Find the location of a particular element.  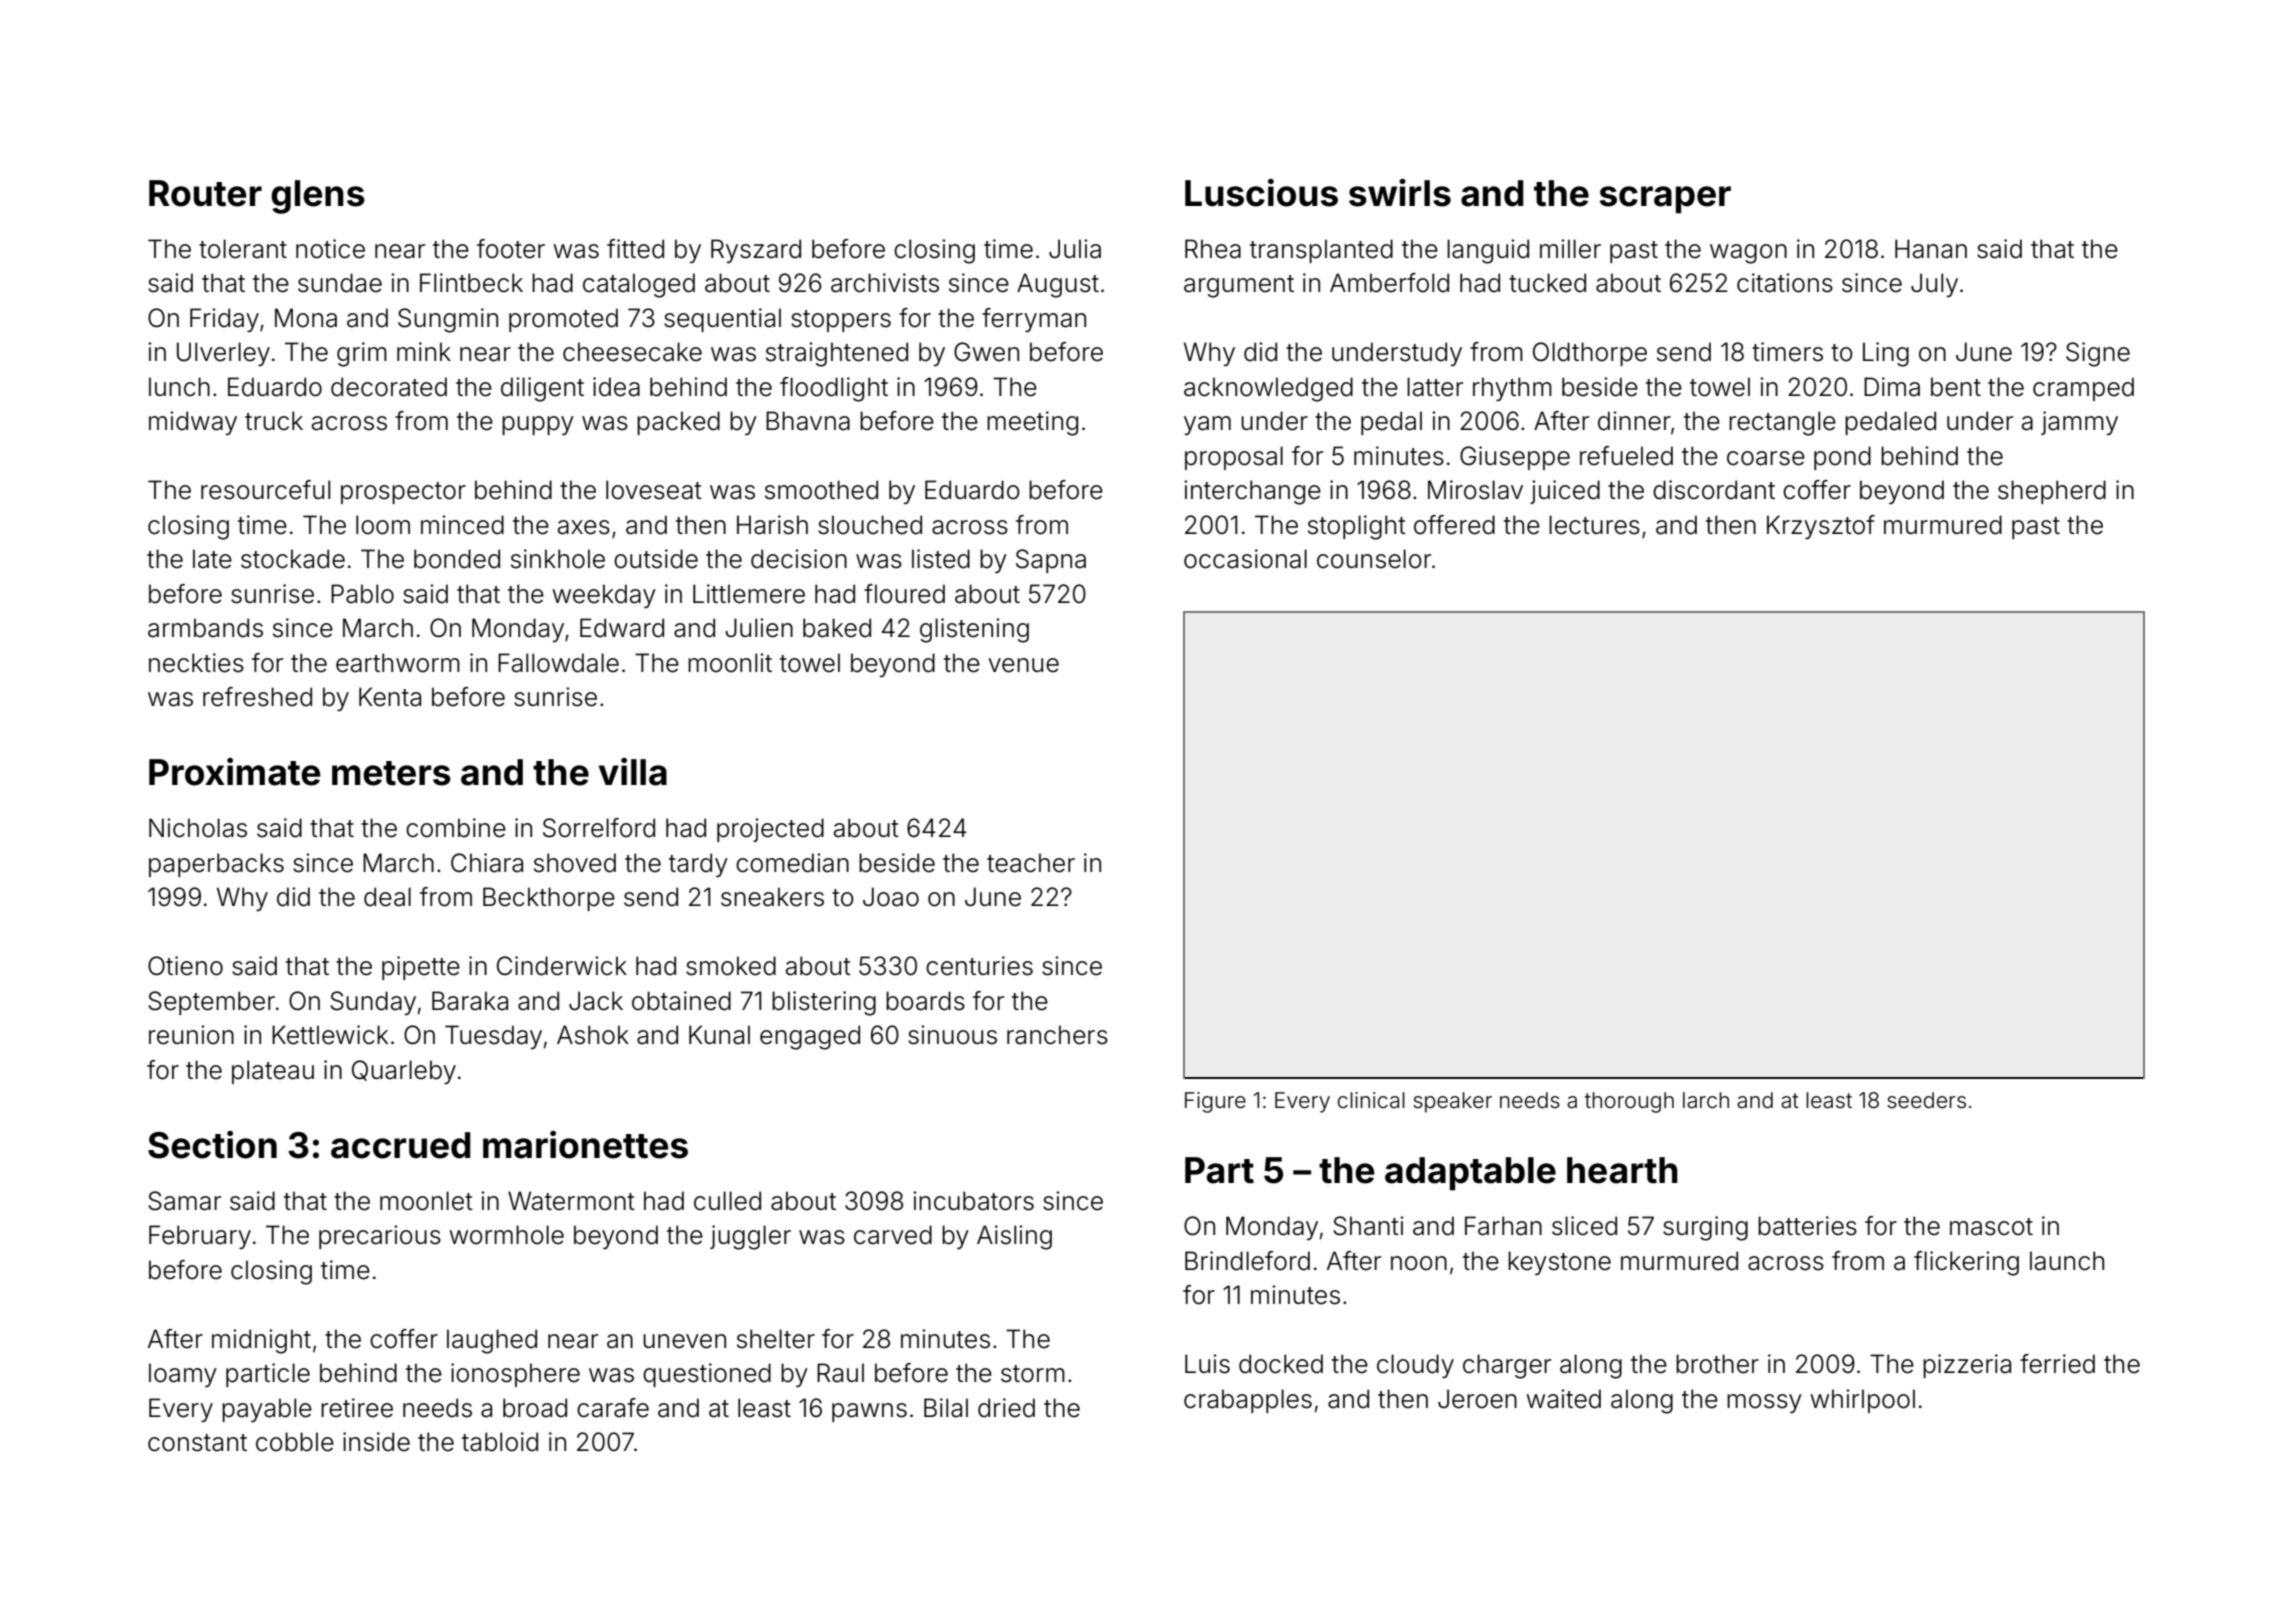

cobble is located at coordinates (295, 1442).
